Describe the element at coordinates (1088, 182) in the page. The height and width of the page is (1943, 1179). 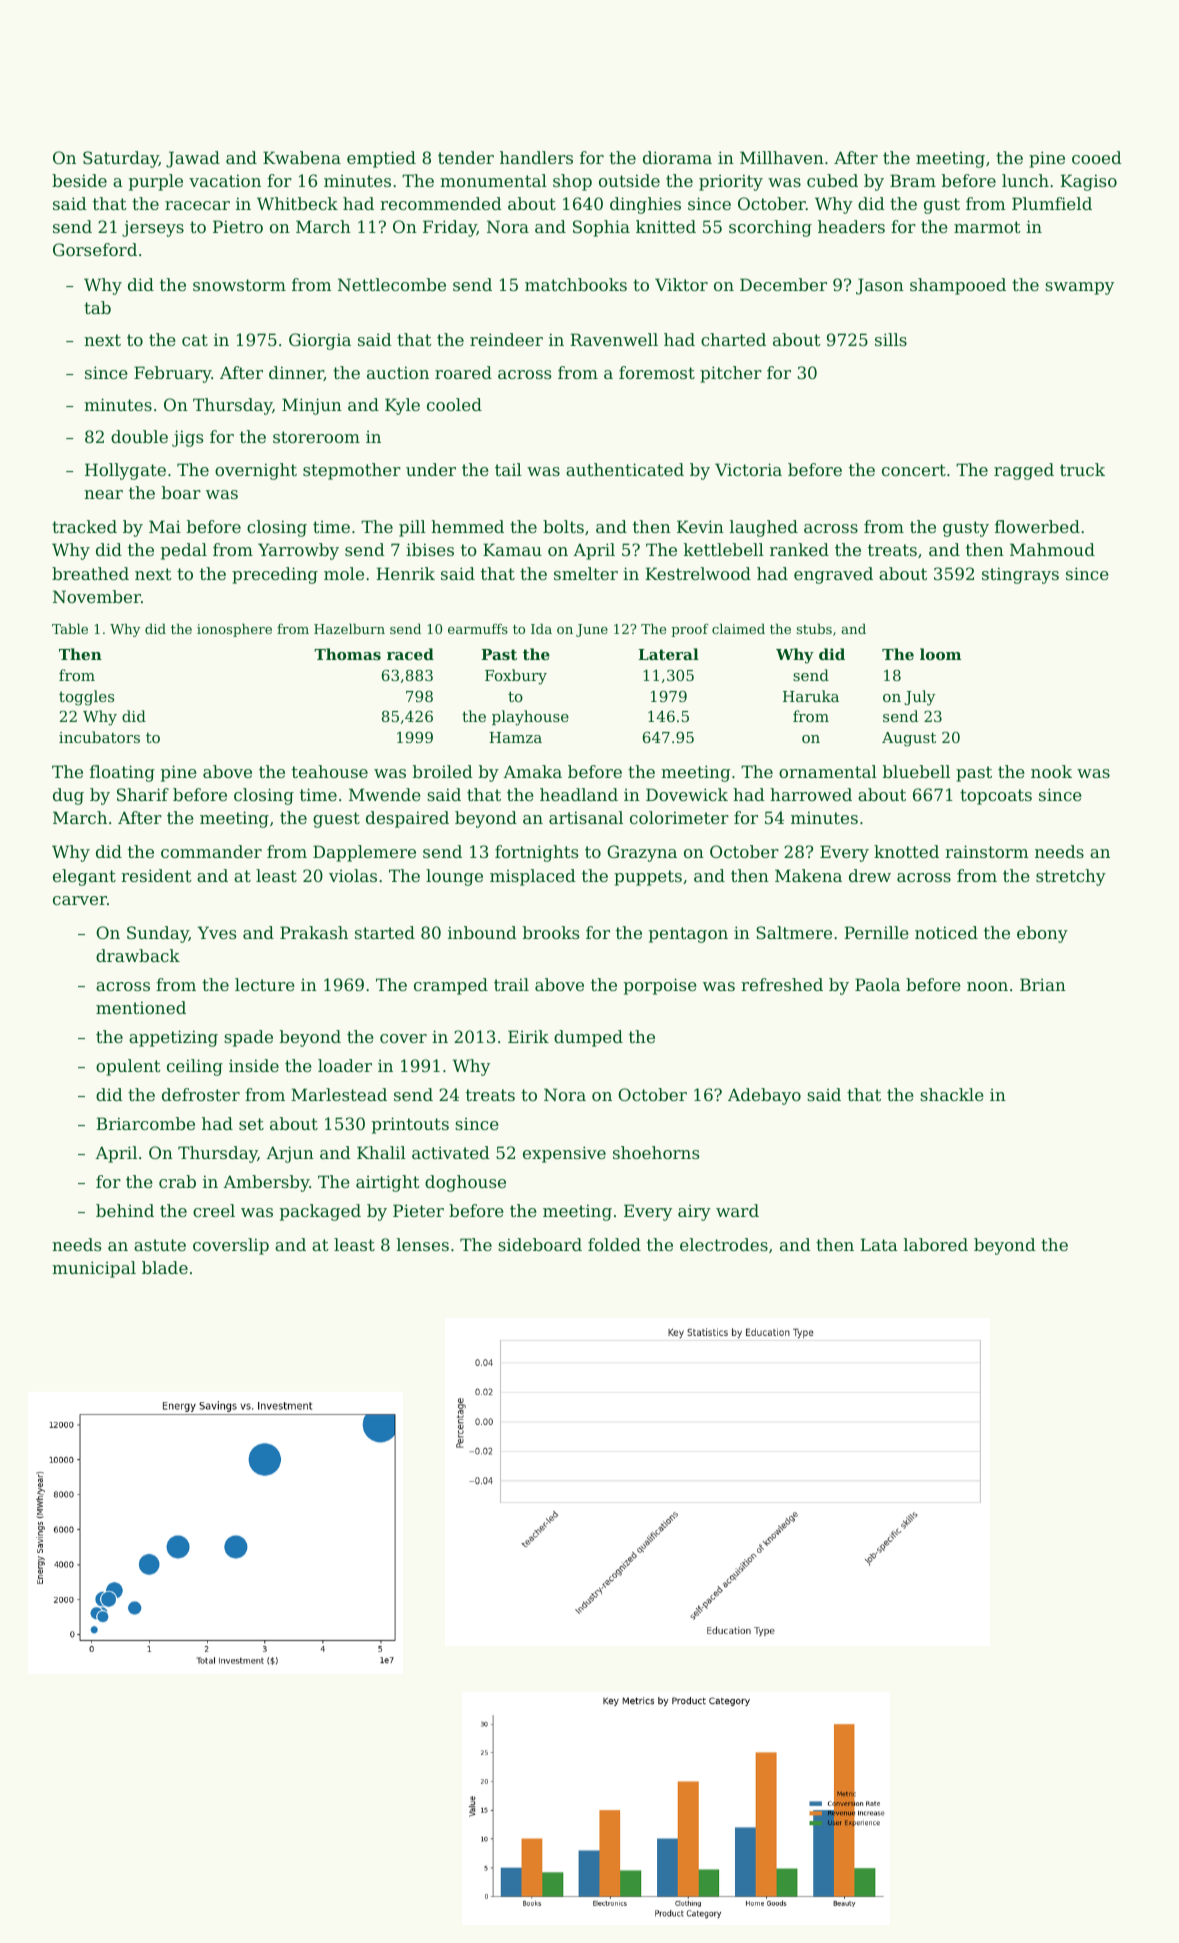
I see `Kagiso` at that location.
